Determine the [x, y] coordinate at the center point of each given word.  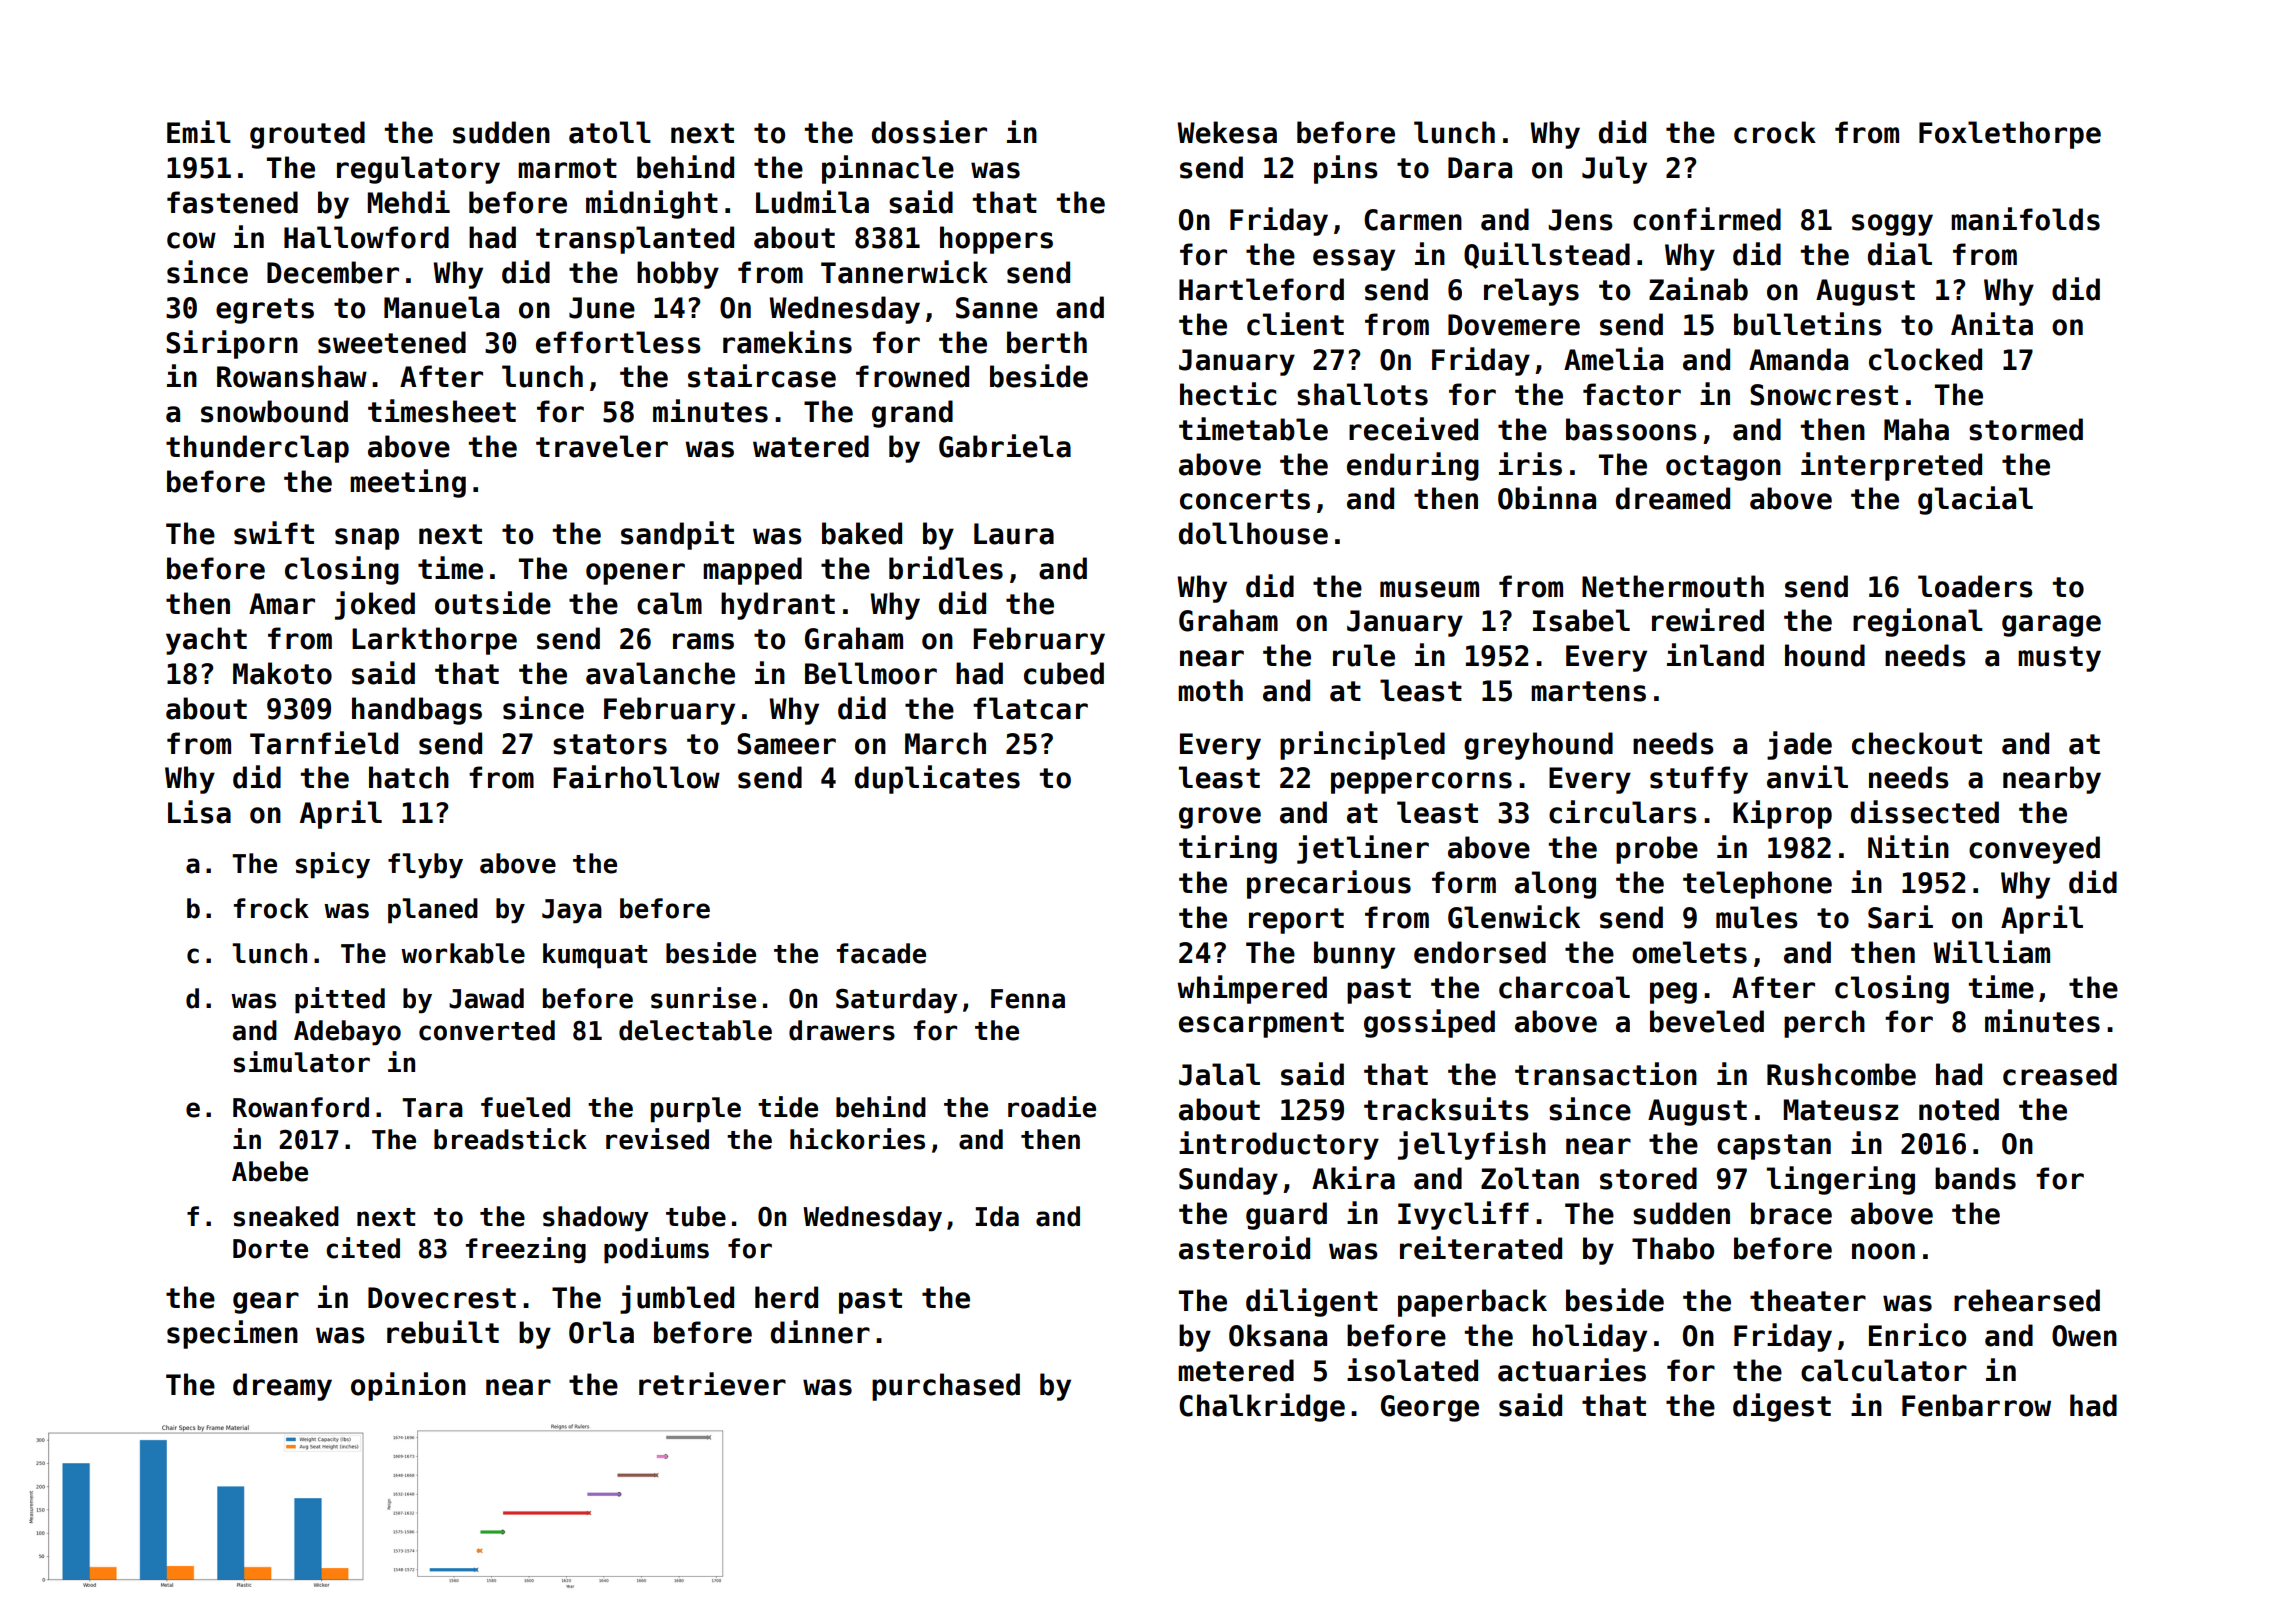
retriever [712, 1384]
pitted [340, 1000]
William [1991, 952]
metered [1236, 1370]
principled [1362, 745]
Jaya [572, 911]
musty [2059, 659]
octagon [1723, 468]
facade [881, 953]
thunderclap [257, 449]
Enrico [1917, 1335]
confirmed [1707, 219]
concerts [1245, 499]
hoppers [996, 240]
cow [191, 240]
